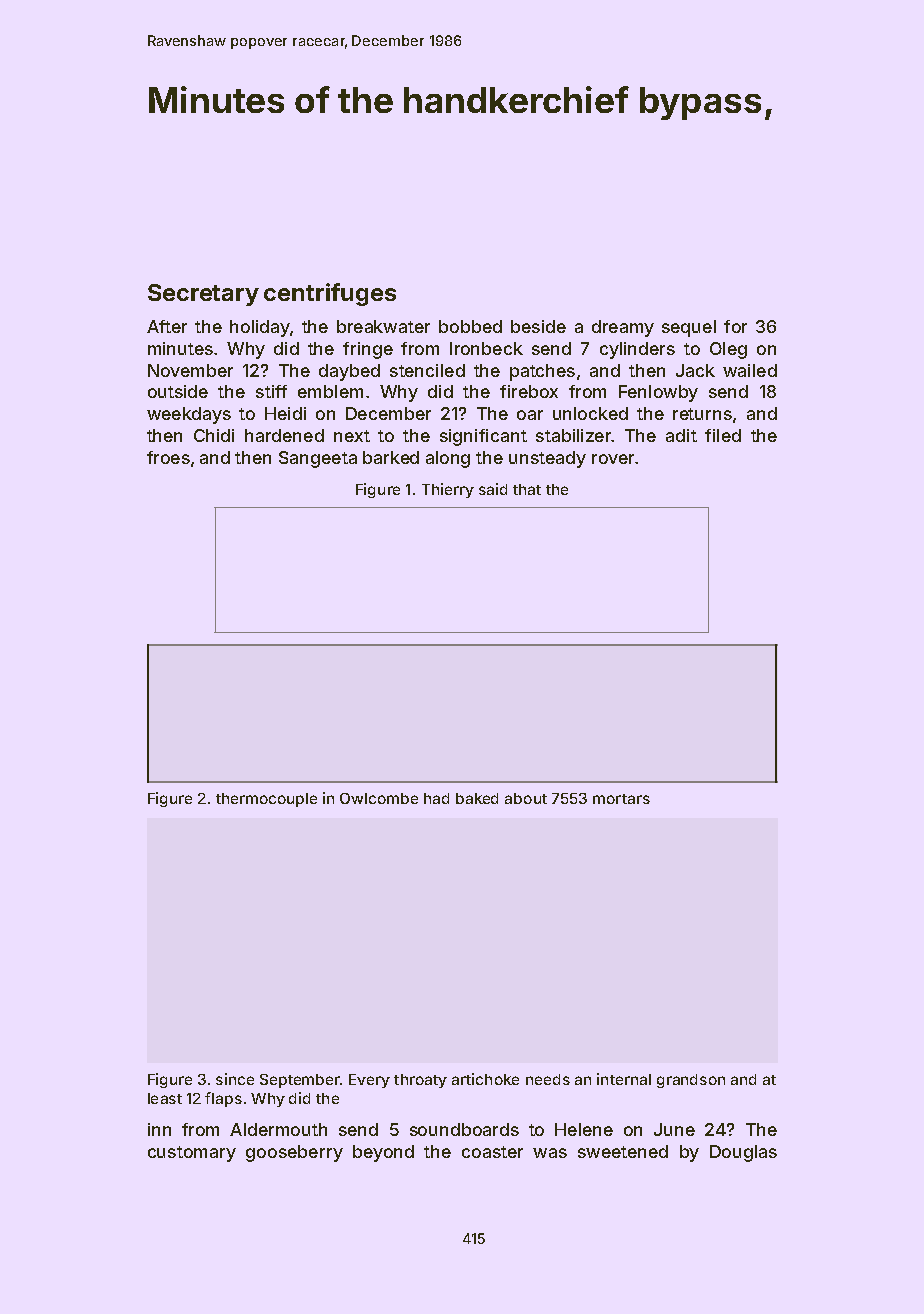 The image size is (924, 1314). Describe the element at coordinates (391, 457) in the screenshot. I see `barked` at that location.
